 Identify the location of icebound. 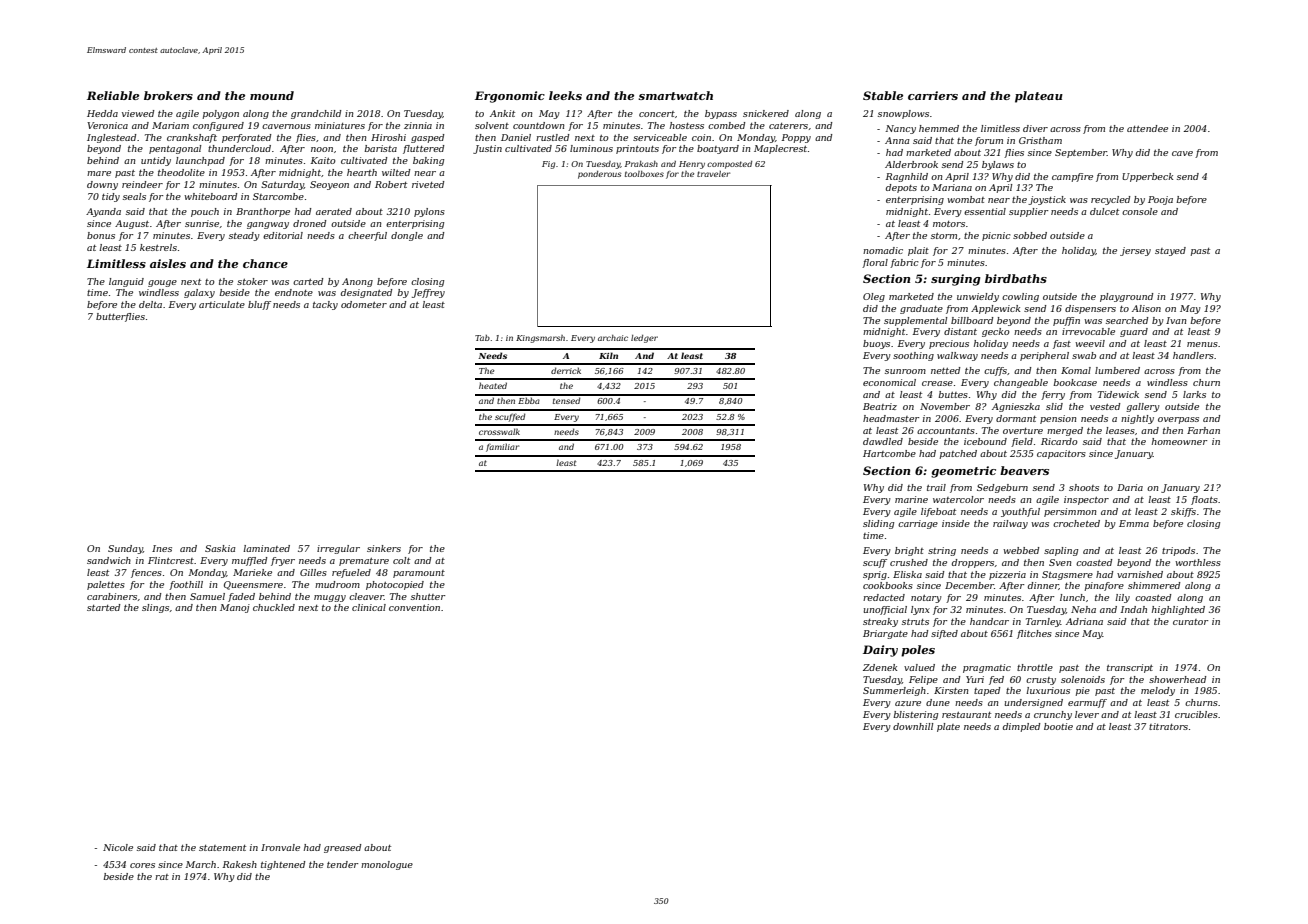
(985, 441).
